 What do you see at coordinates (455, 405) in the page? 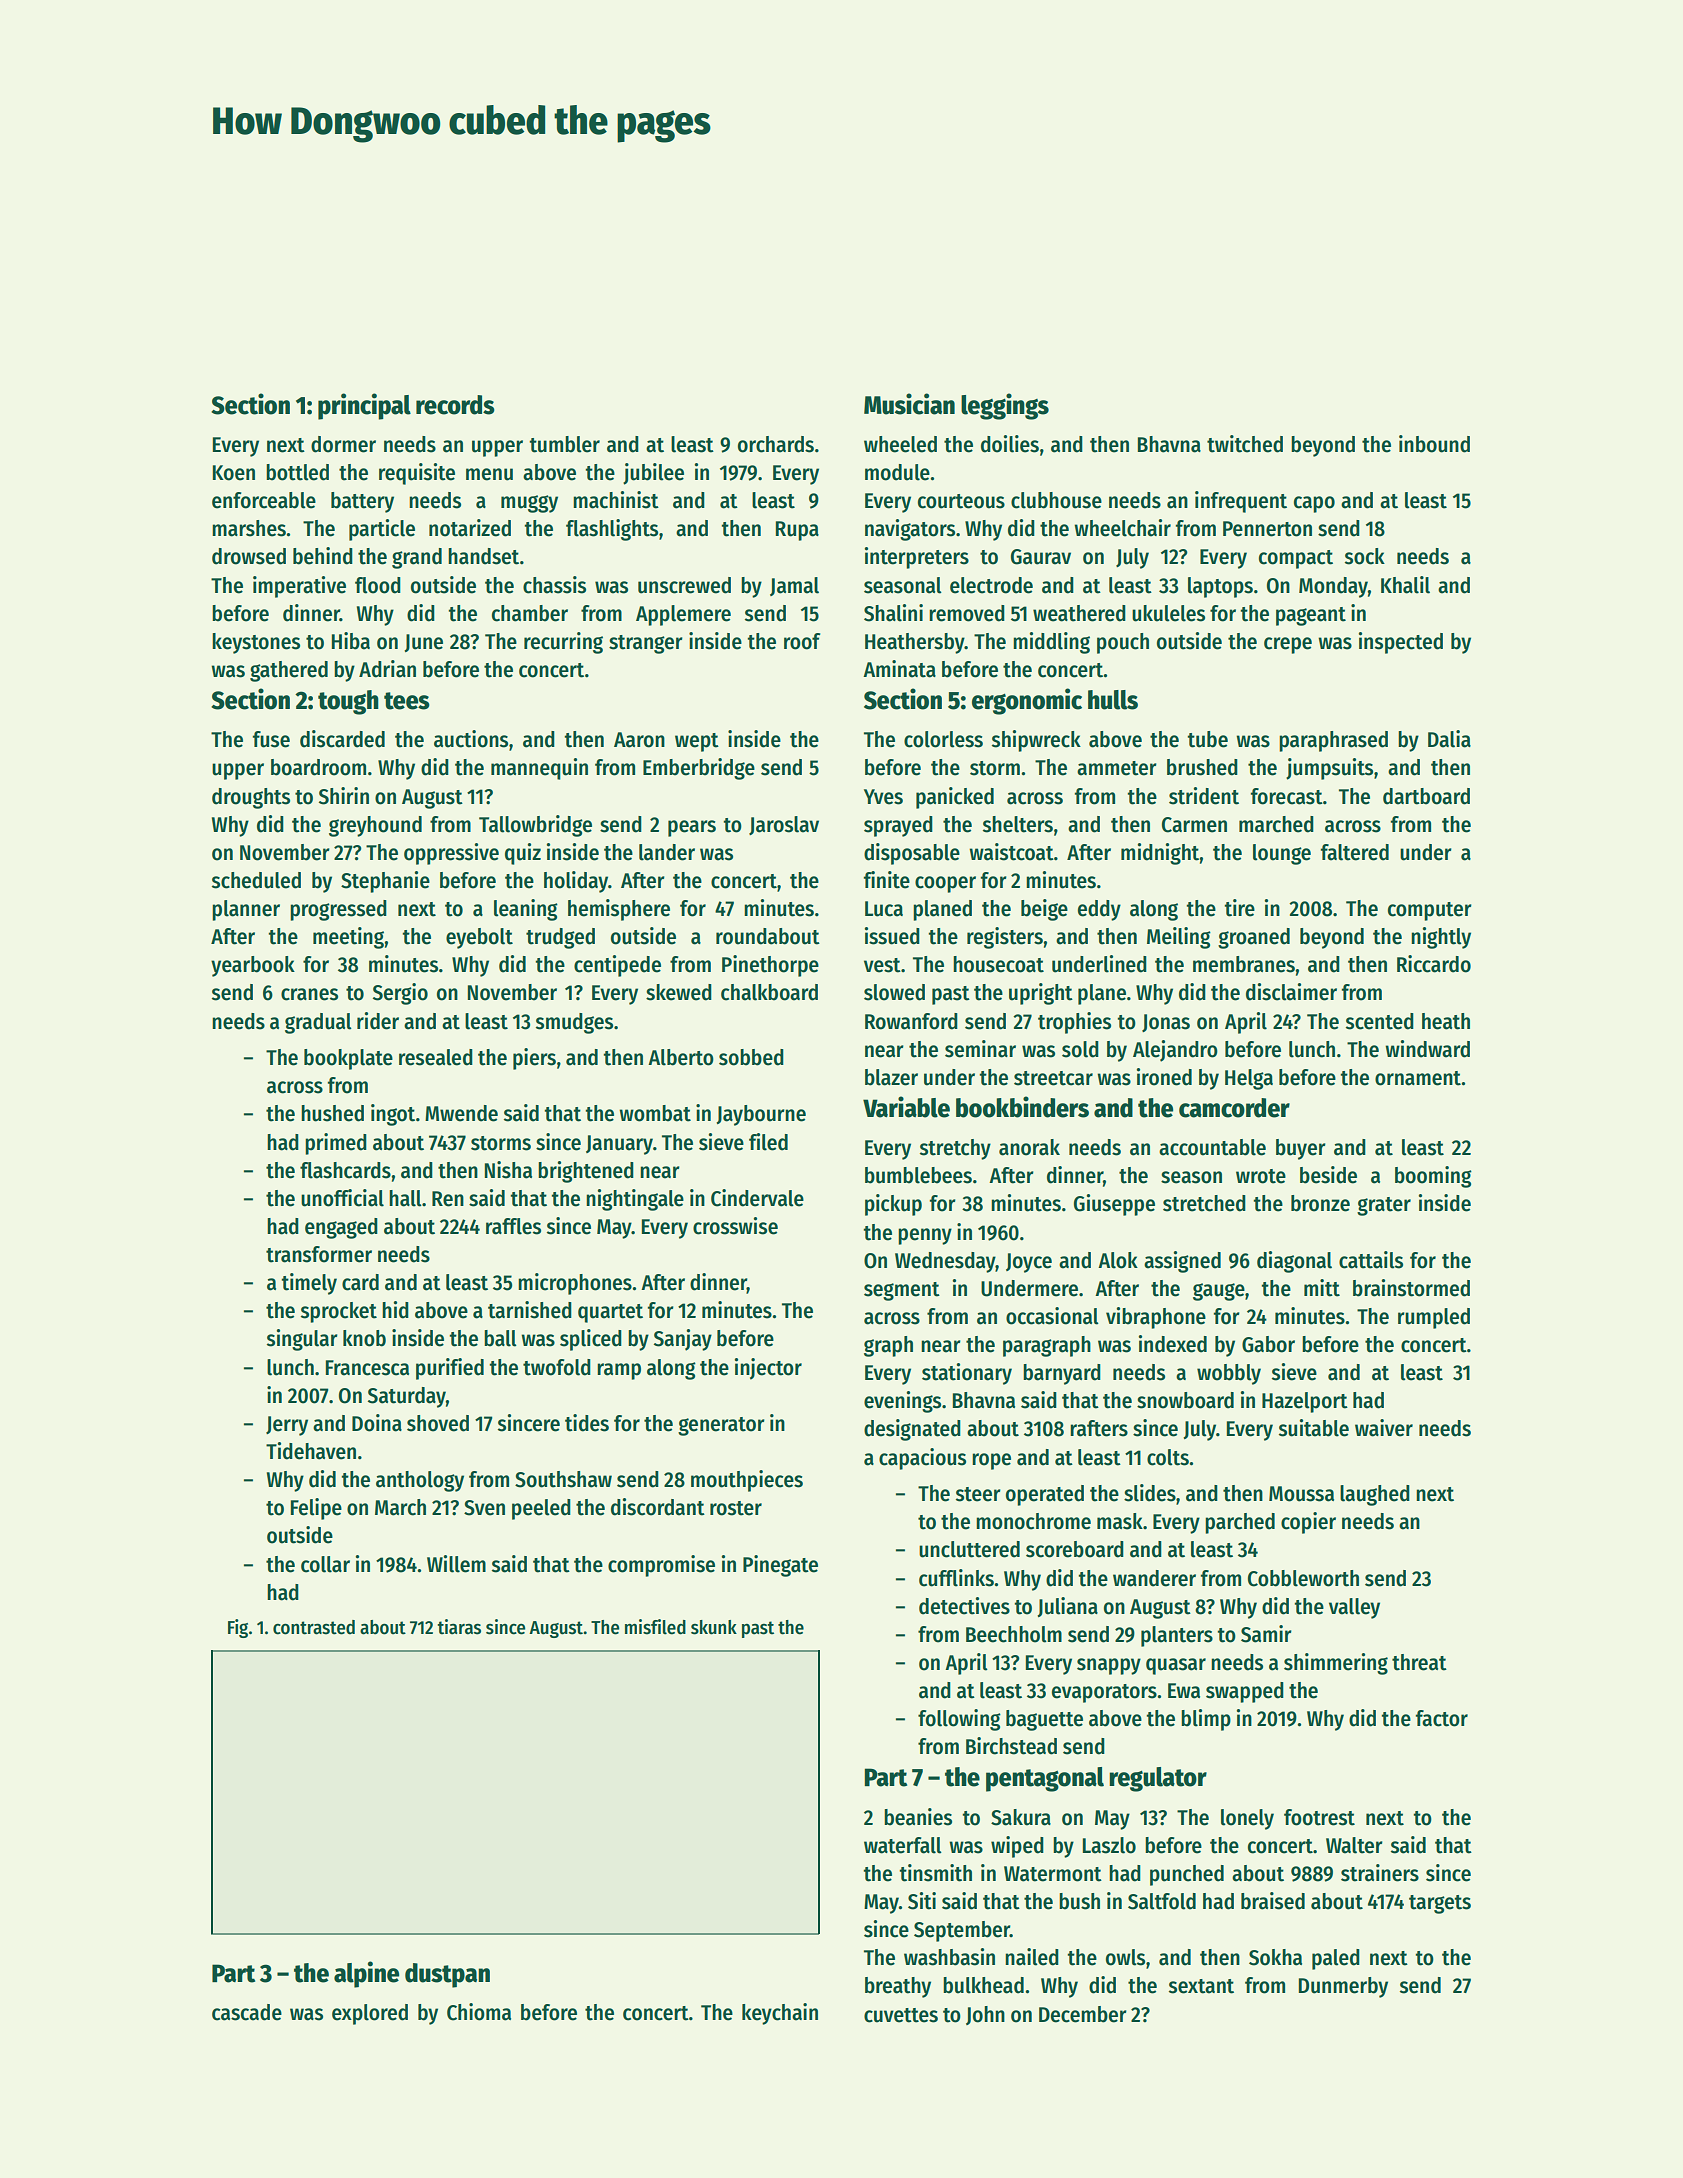
I see `records` at bounding box center [455, 405].
